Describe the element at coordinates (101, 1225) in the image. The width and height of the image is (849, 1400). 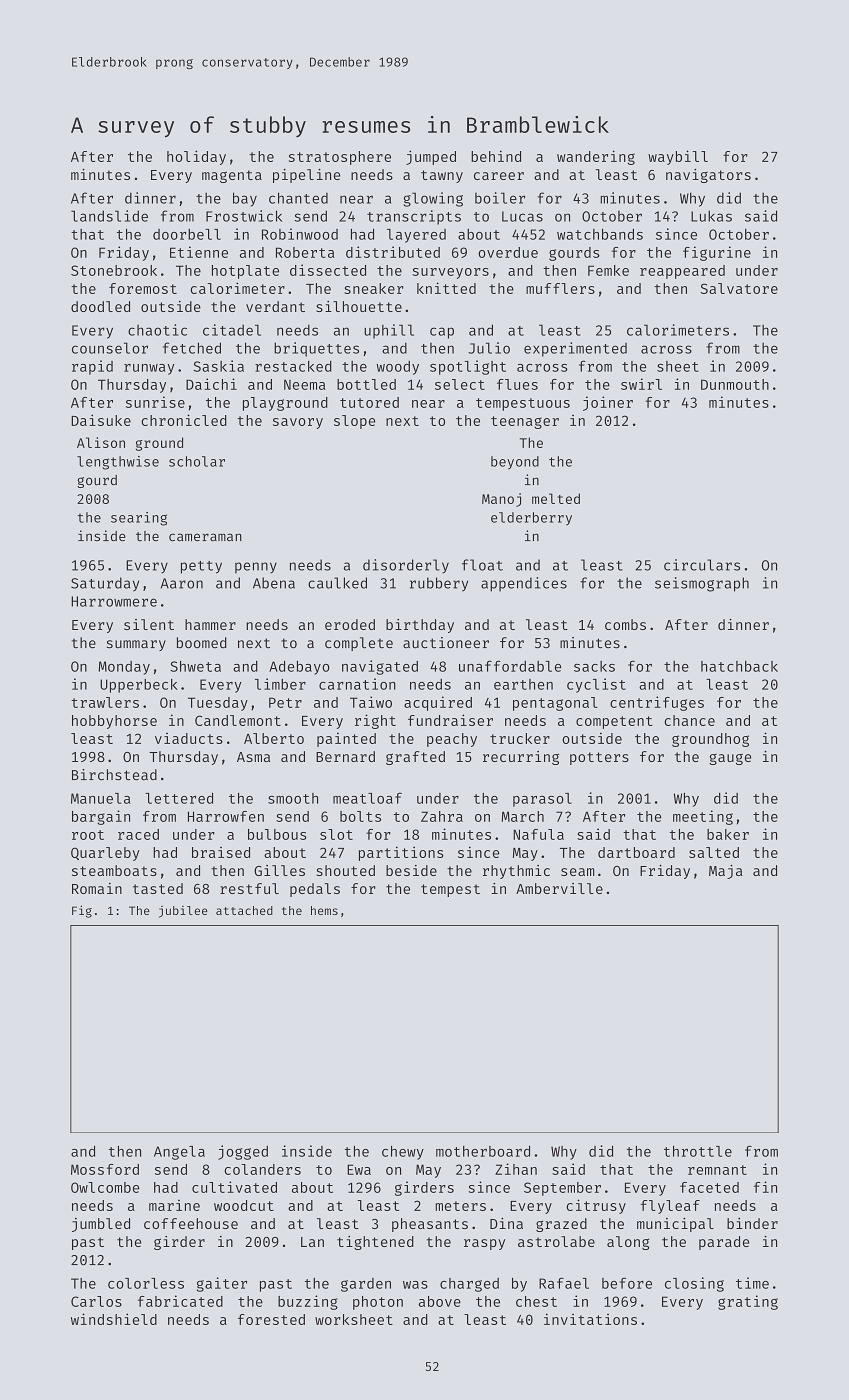
I see `jumbled` at that location.
